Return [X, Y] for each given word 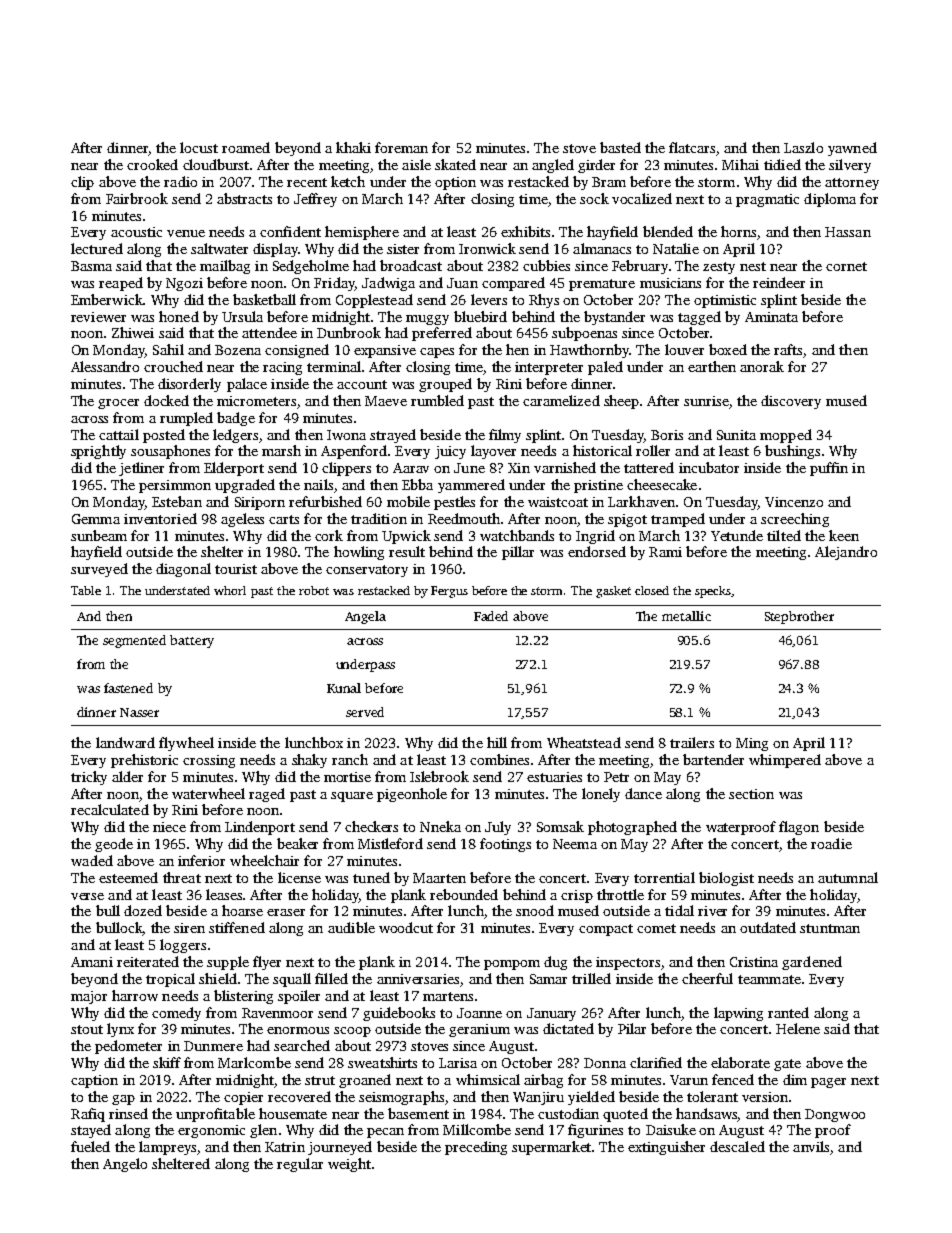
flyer [267, 963]
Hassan [848, 232]
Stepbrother [799, 617]
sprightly [98, 452]
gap [123, 1100]
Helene [798, 1028]
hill [497, 742]
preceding [476, 1148]
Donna [605, 1063]
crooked [152, 164]
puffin [829, 469]
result [407, 551]
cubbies [546, 265]
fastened [128, 688]
